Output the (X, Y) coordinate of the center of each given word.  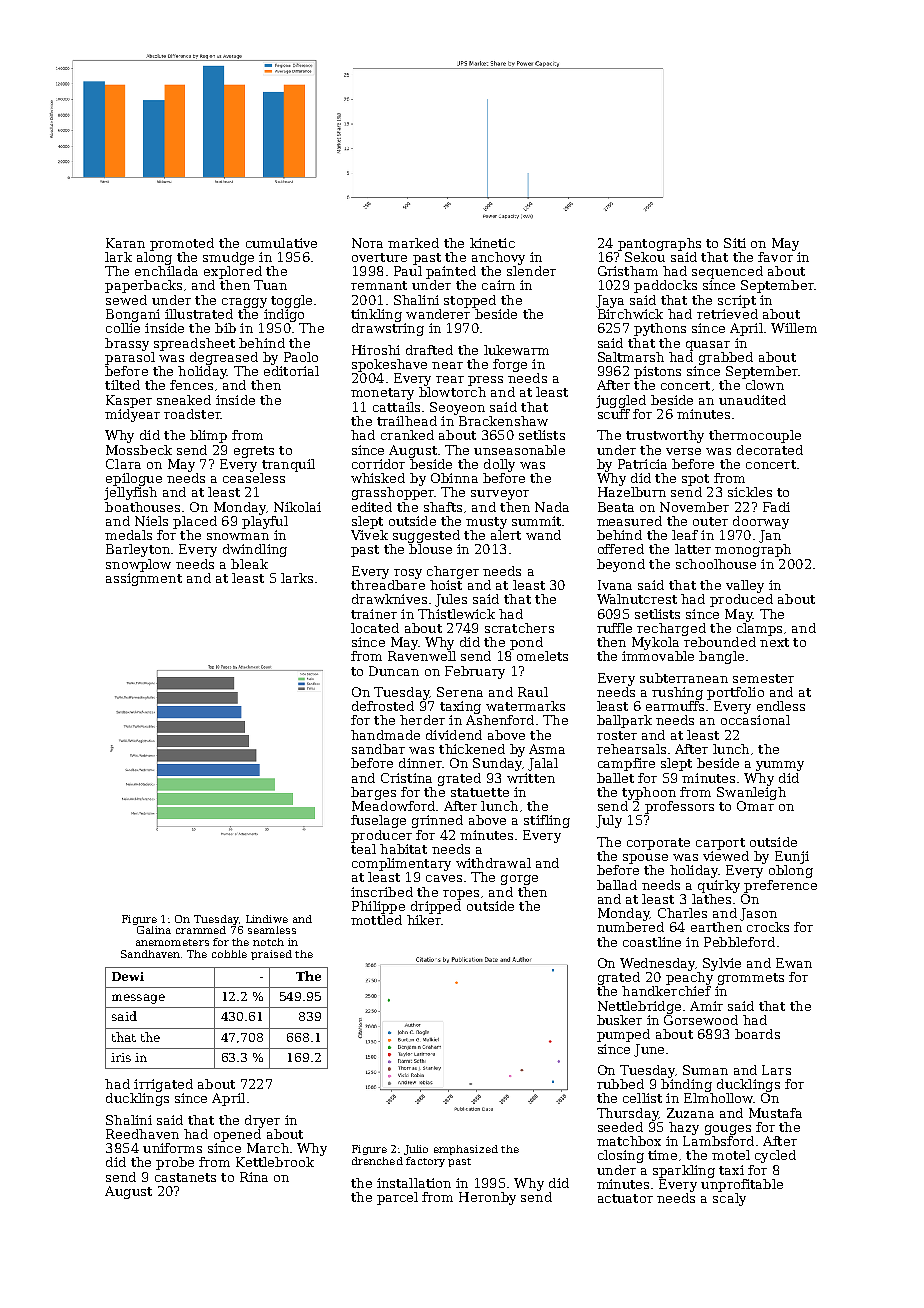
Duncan (394, 671)
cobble (229, 954)
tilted (122, 385)
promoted (182, 244)
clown (765, 385)
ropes (461, 895)
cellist (642, 1098)
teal (363, 849)
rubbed (620, 1084)
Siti (735, 243)
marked (413, 243)
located (375, 628)
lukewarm (516, 350)
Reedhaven (142, 1134)
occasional (755, 720)
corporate (658, 844)
